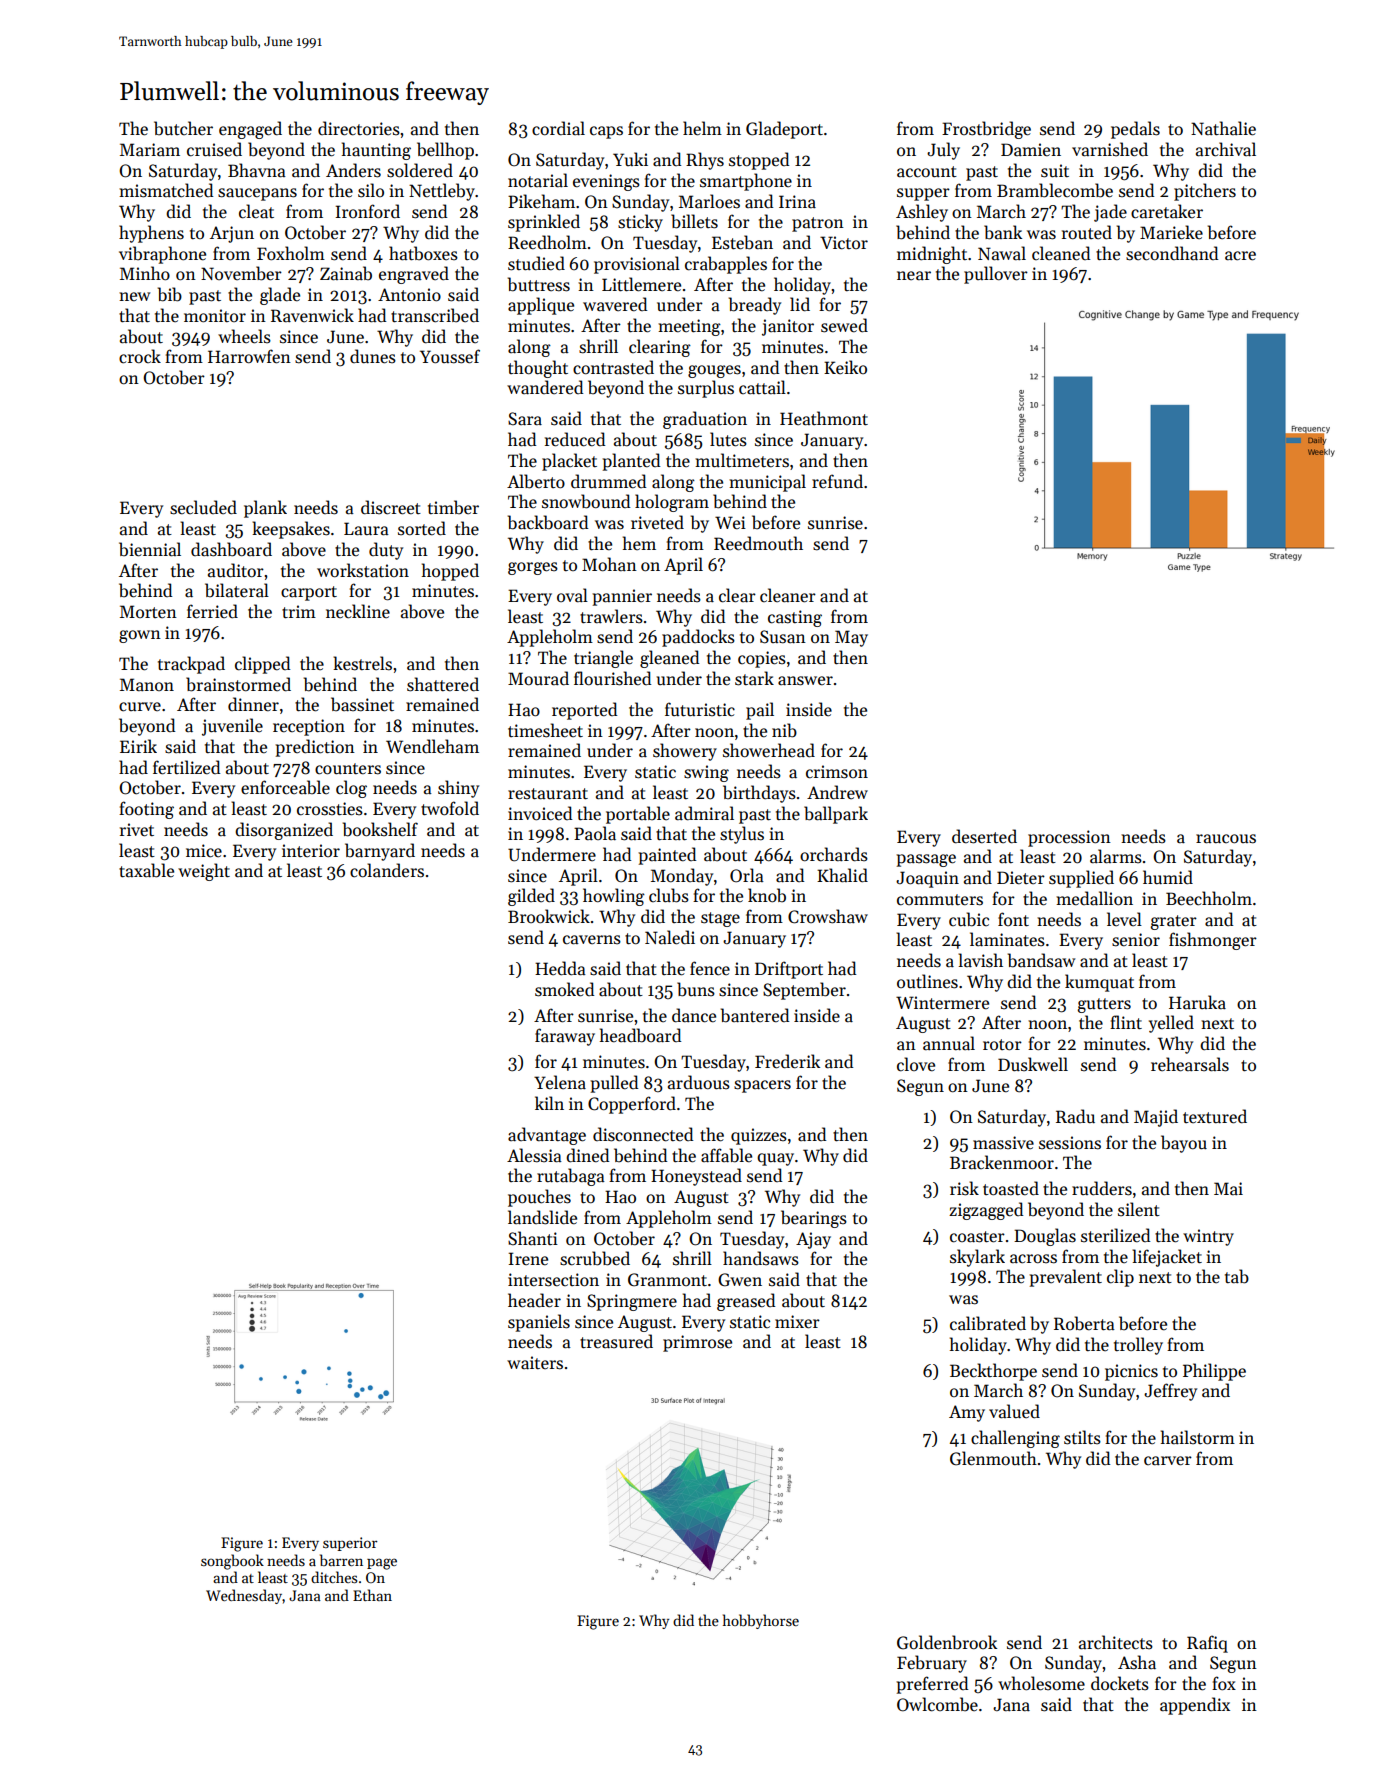 The width and height of the screenshot is (1376, 1781). Describe the element at coordinates (1198, 1437) in the screenshot. I see `hailstorm` at that location.
